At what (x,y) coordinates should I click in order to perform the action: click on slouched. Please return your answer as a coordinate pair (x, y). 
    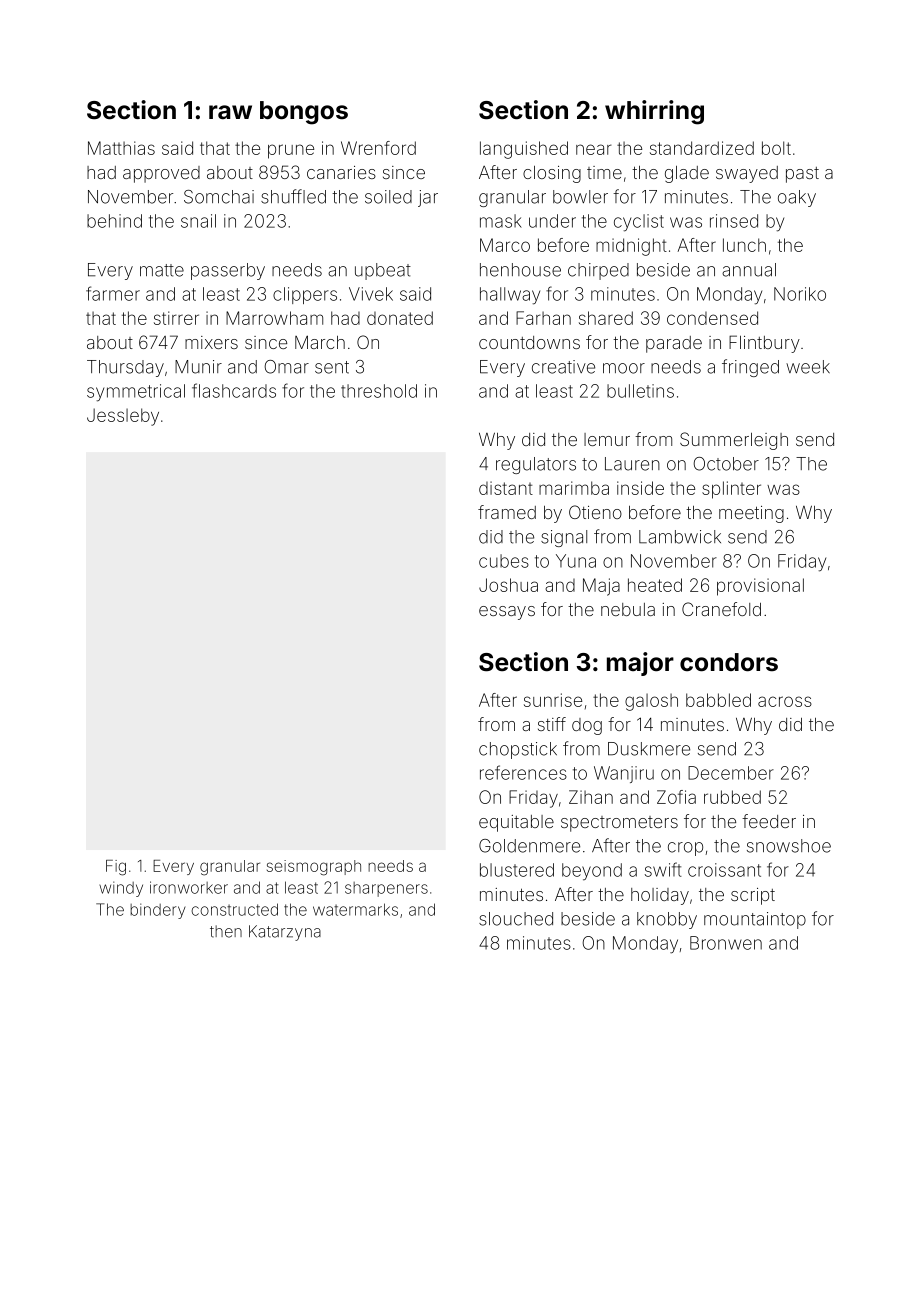
    Looking at the image, I should click on (516, 919).
